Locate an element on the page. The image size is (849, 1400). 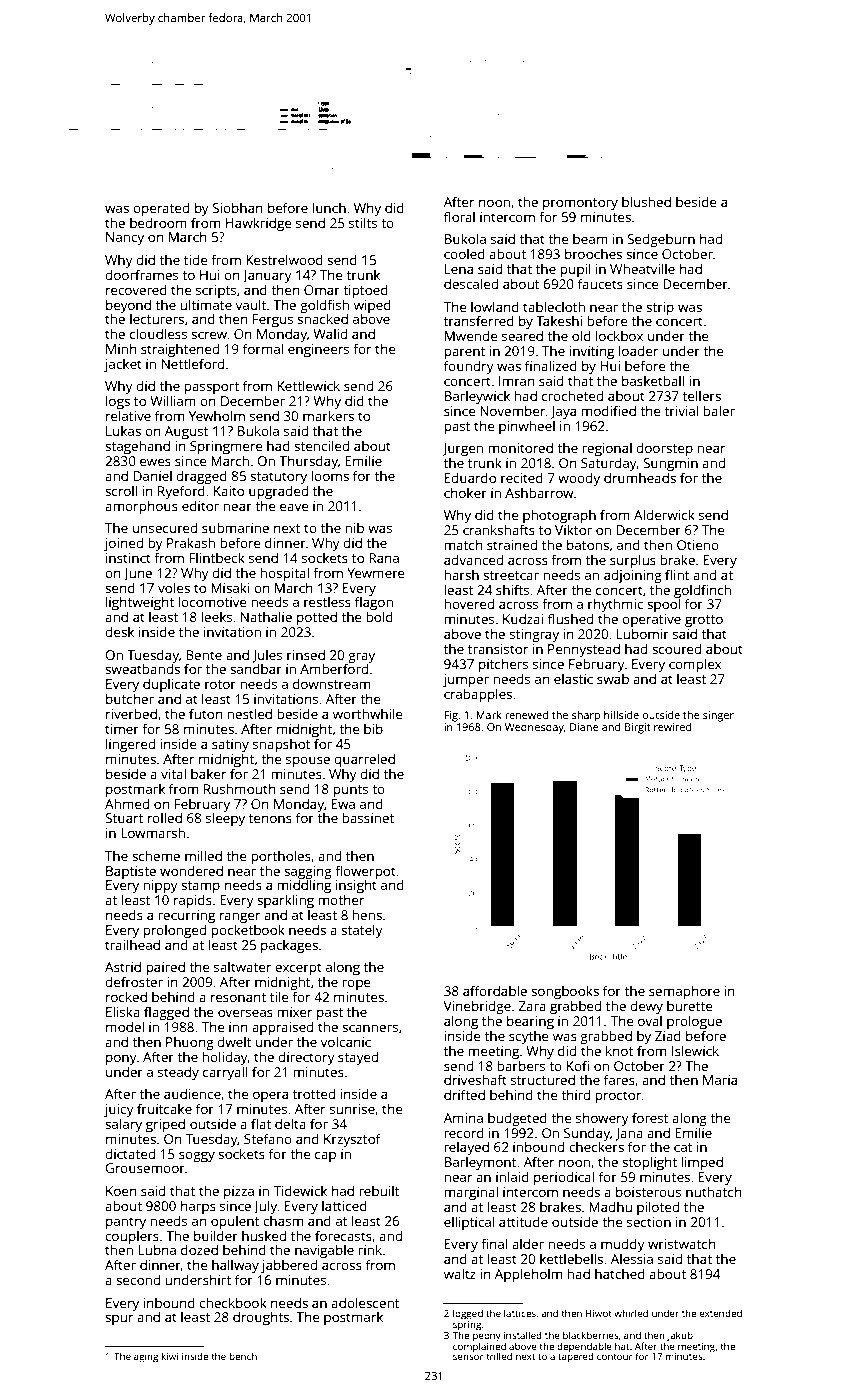
Takeshi is located at coordinates (559, 321).
